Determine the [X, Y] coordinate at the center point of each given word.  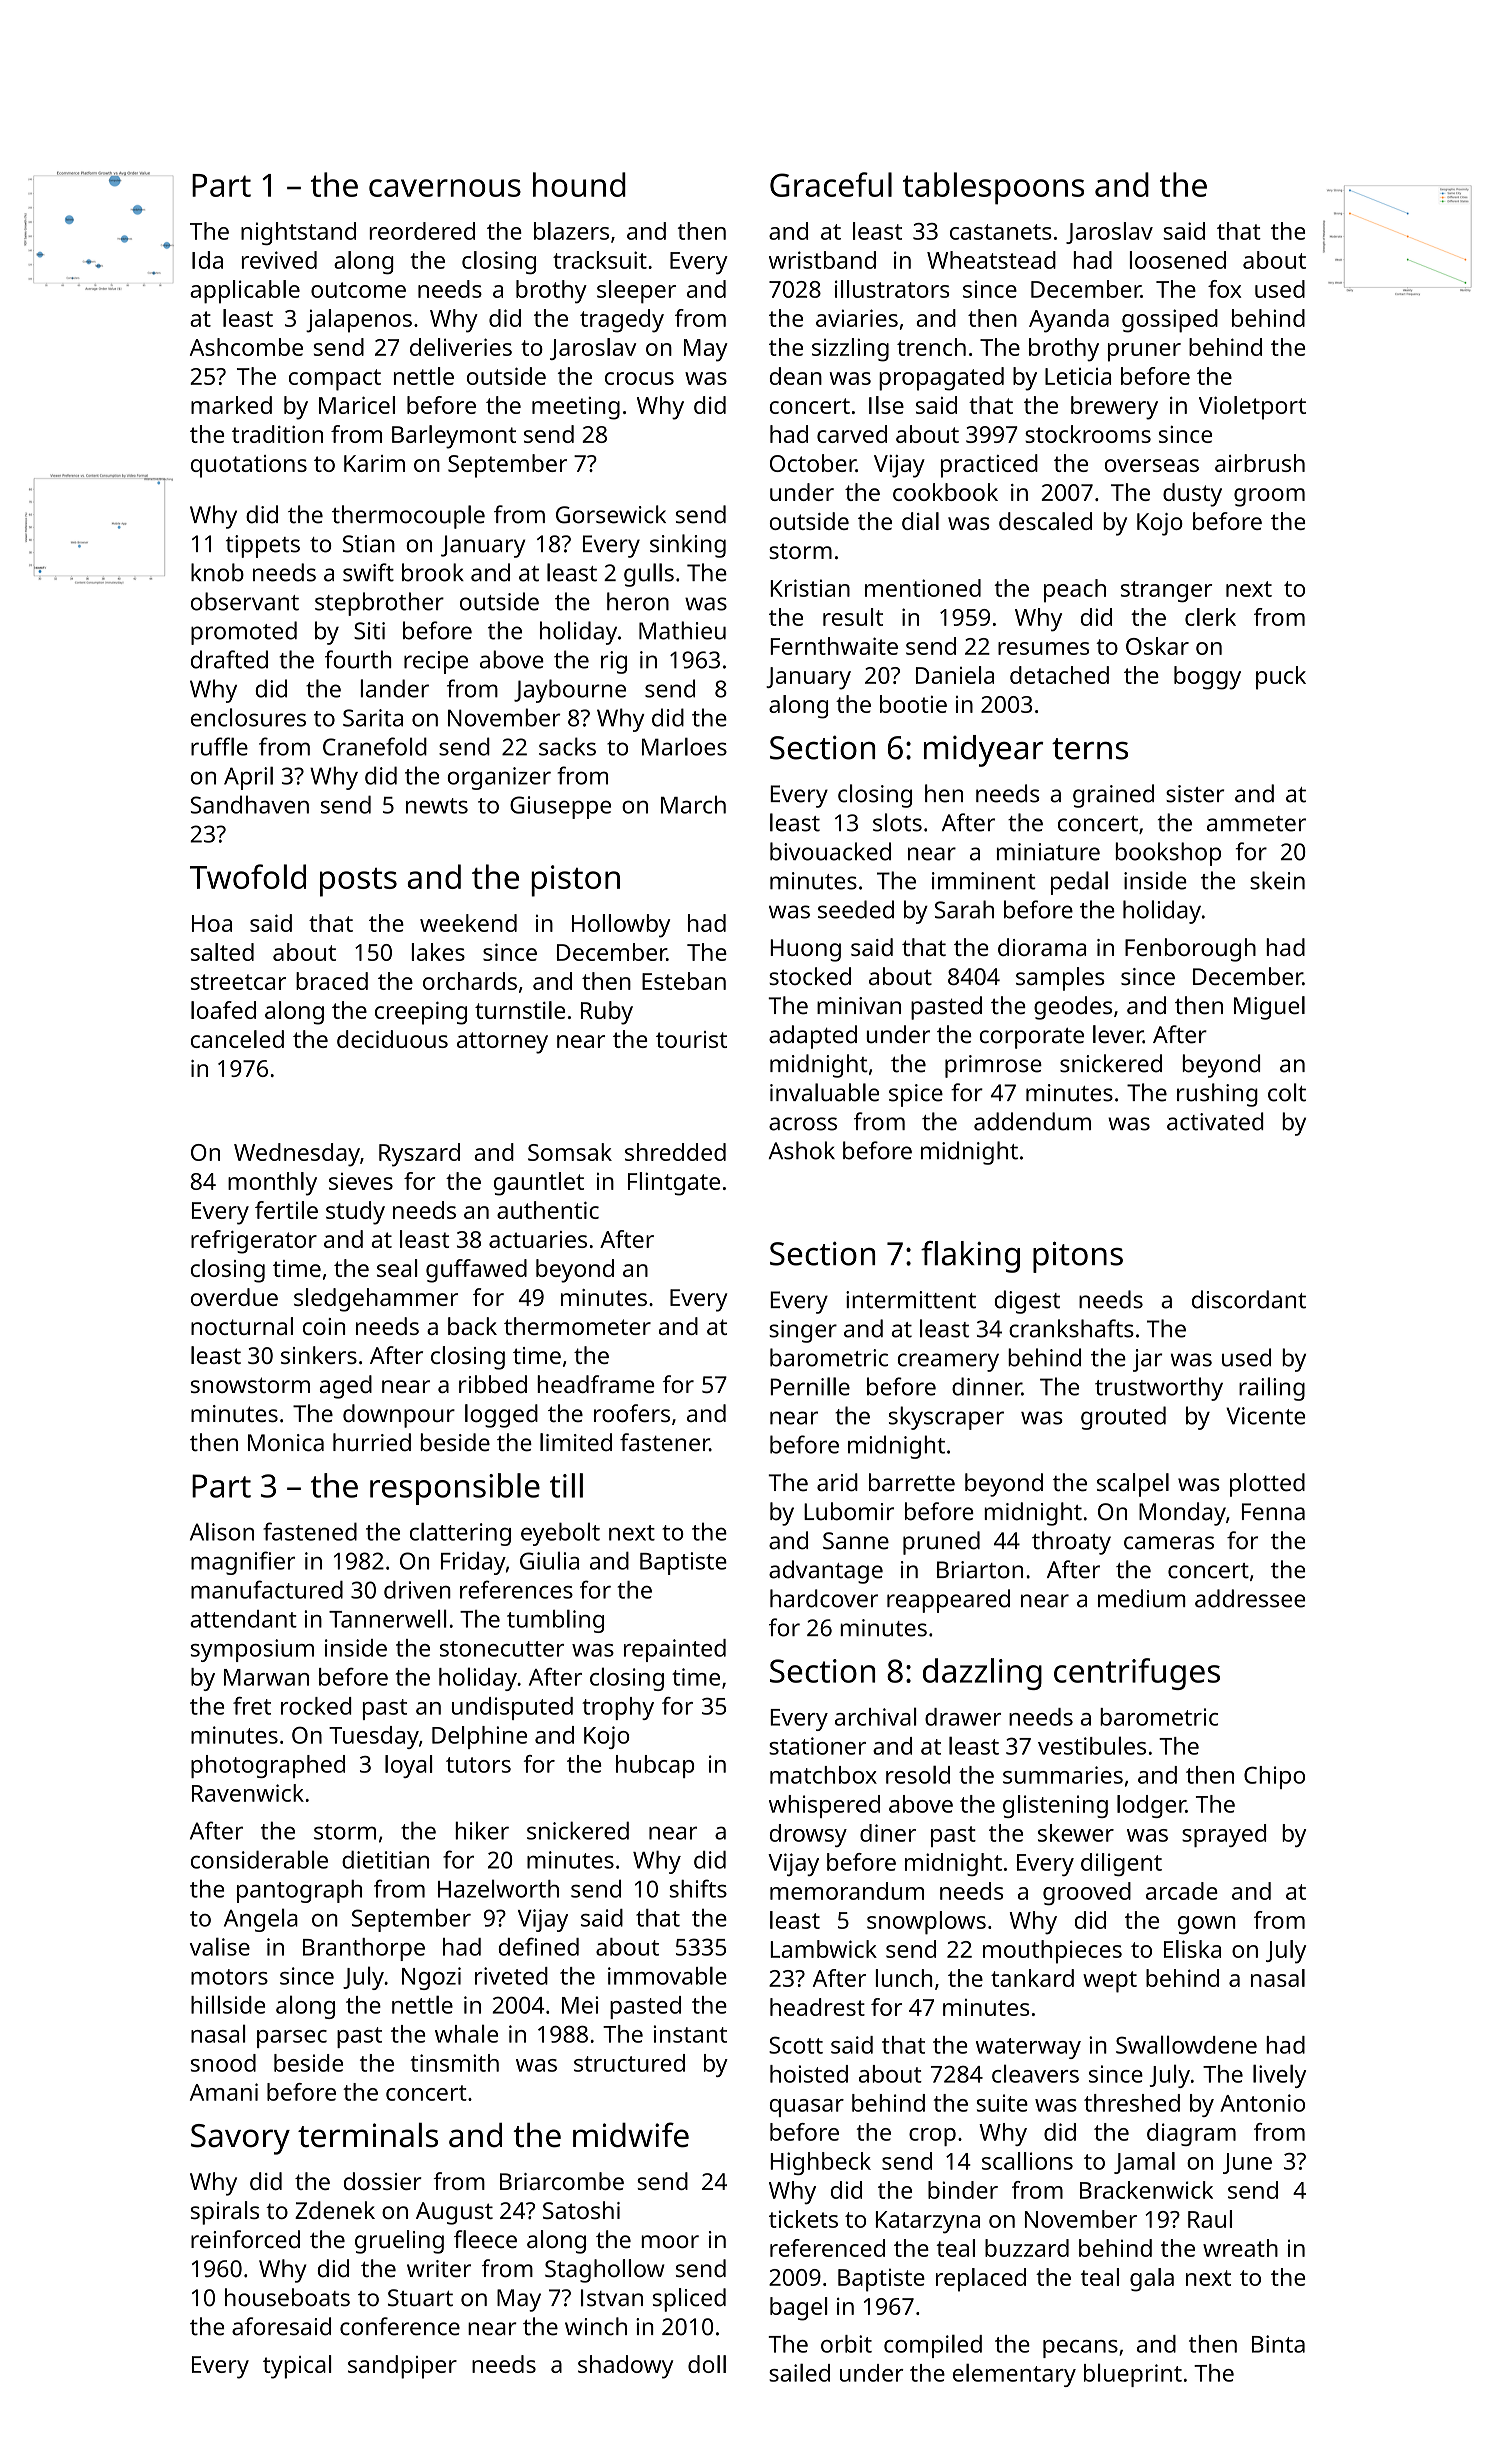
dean [796, 376]
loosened [1177, 260]
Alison [222, 1531]
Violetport [1252, 408]
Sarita [373, 718]
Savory [240, 2139]
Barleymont [454, 437]
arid [837, 1482]
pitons [1078, 1257]
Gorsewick [611, 514]
